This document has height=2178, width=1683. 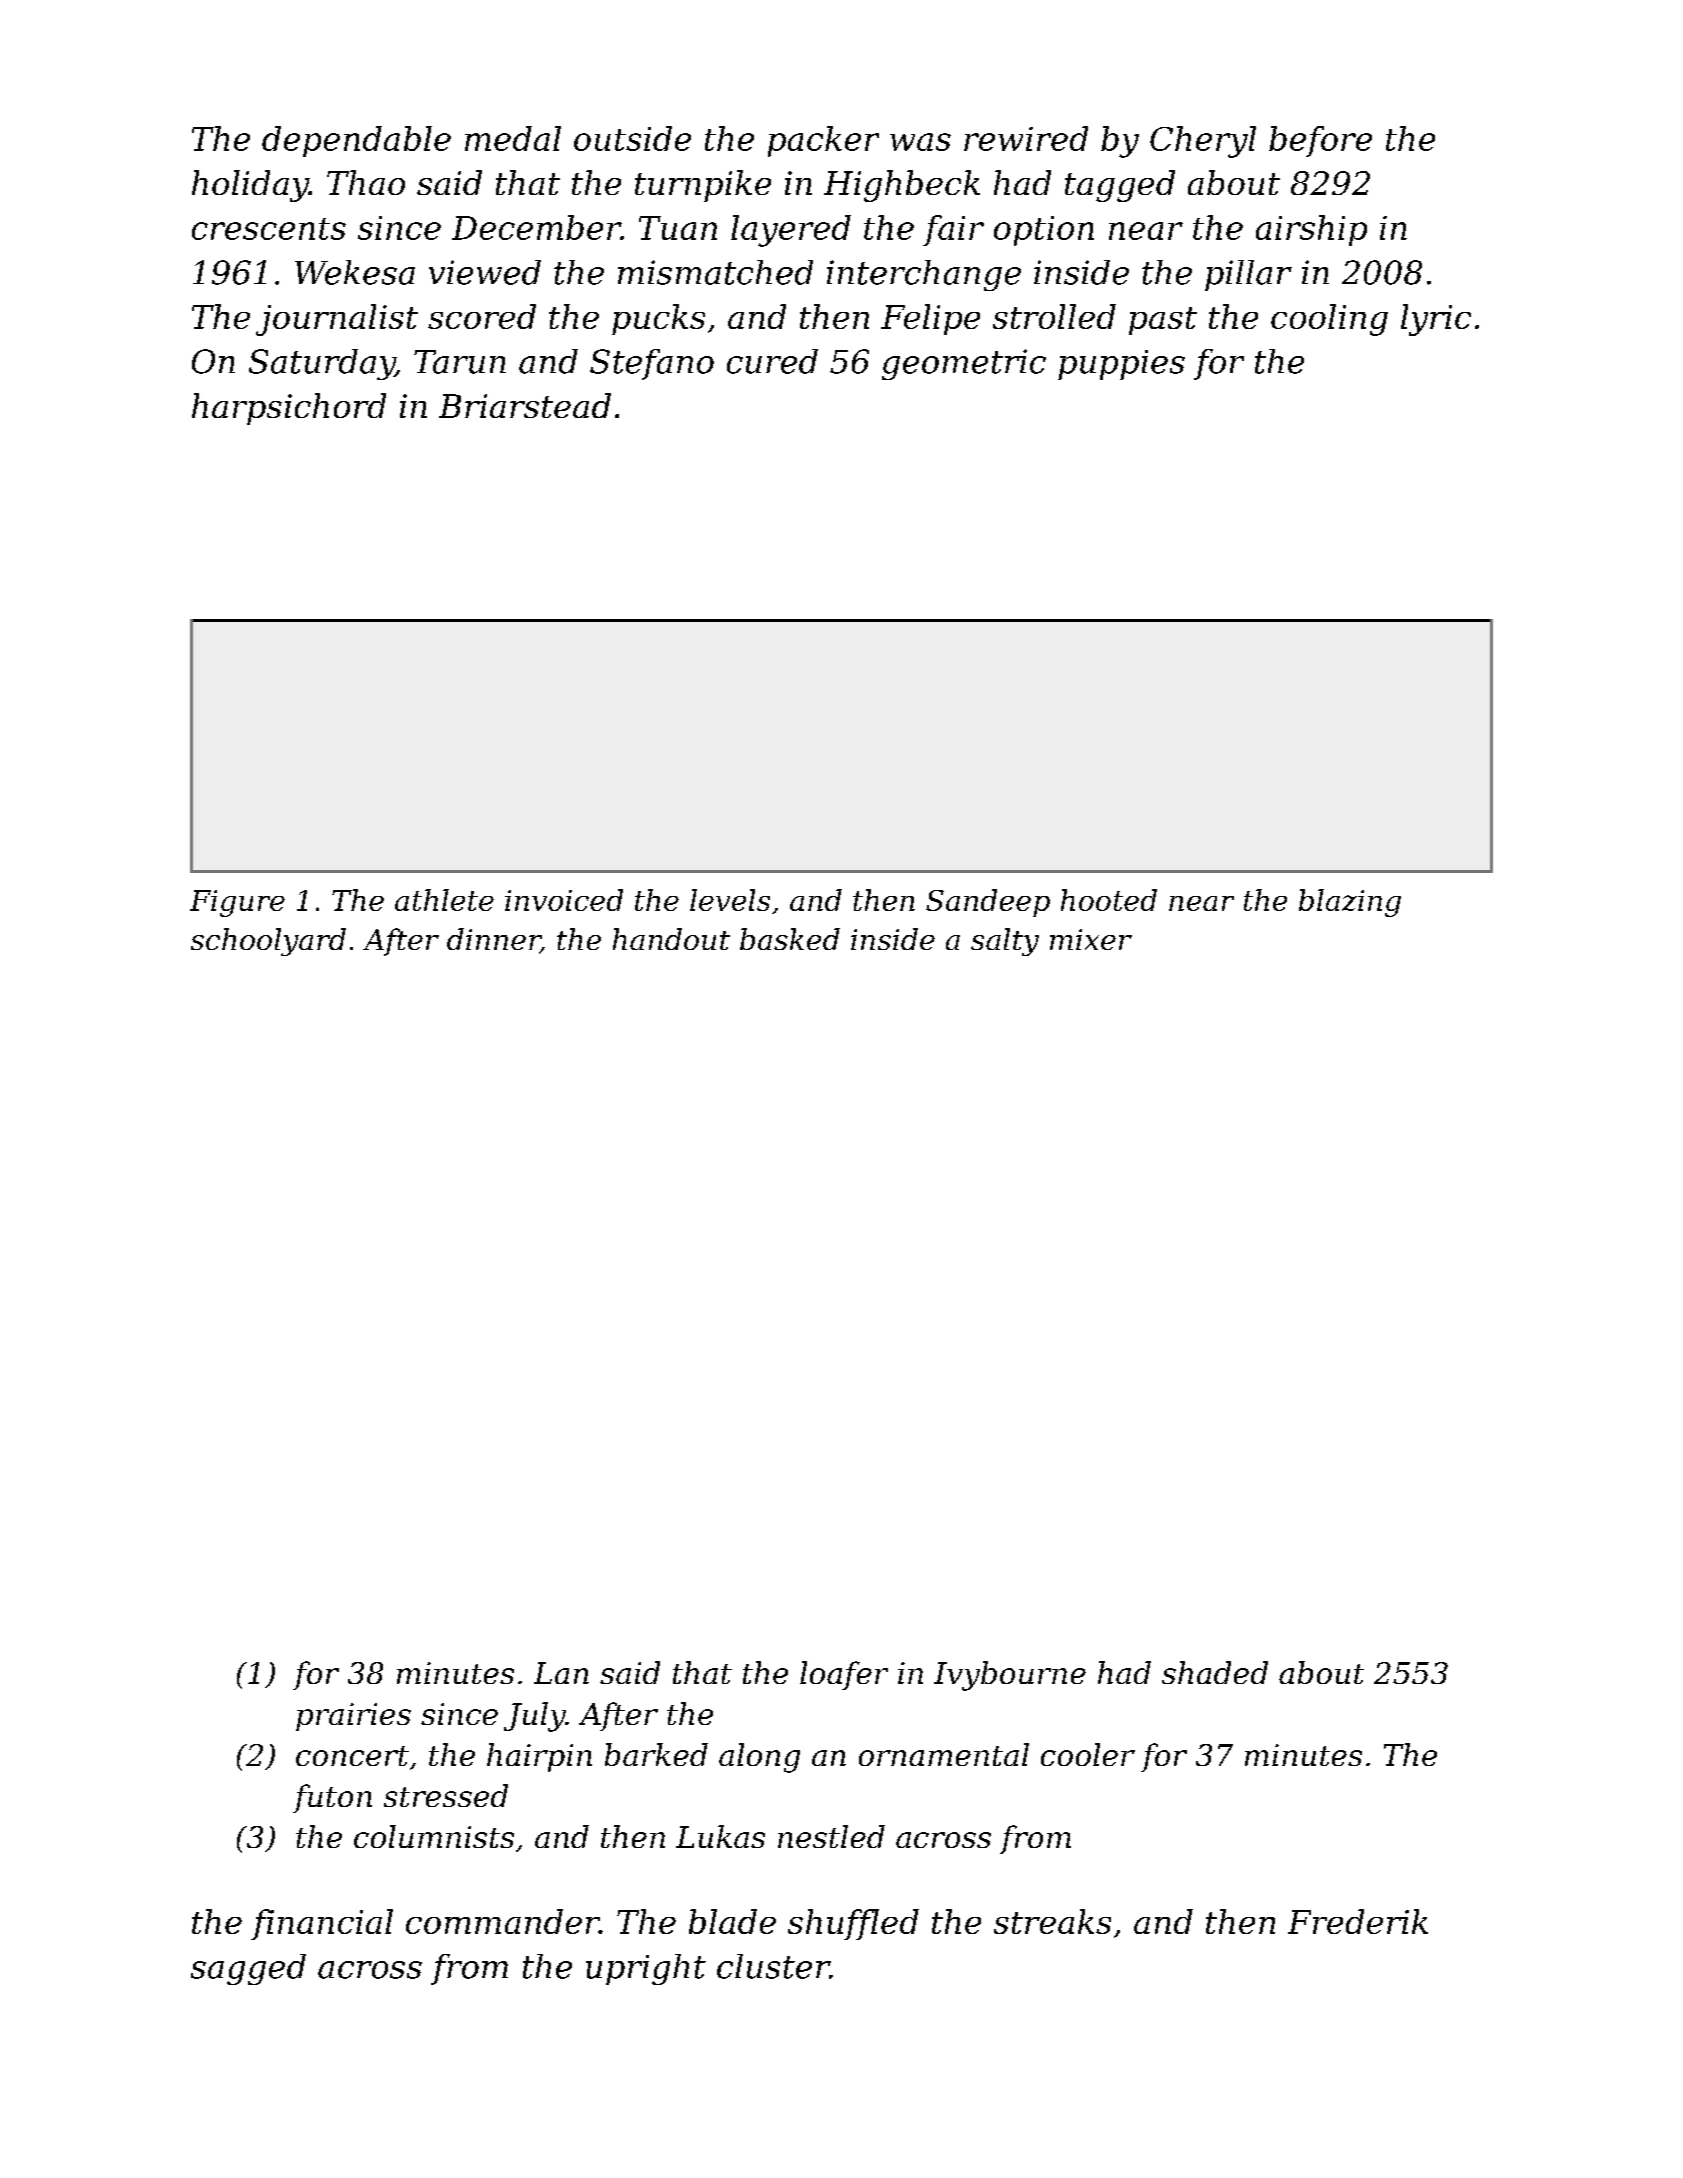 I want to click on Lan, so click(x=561, y=1673).
